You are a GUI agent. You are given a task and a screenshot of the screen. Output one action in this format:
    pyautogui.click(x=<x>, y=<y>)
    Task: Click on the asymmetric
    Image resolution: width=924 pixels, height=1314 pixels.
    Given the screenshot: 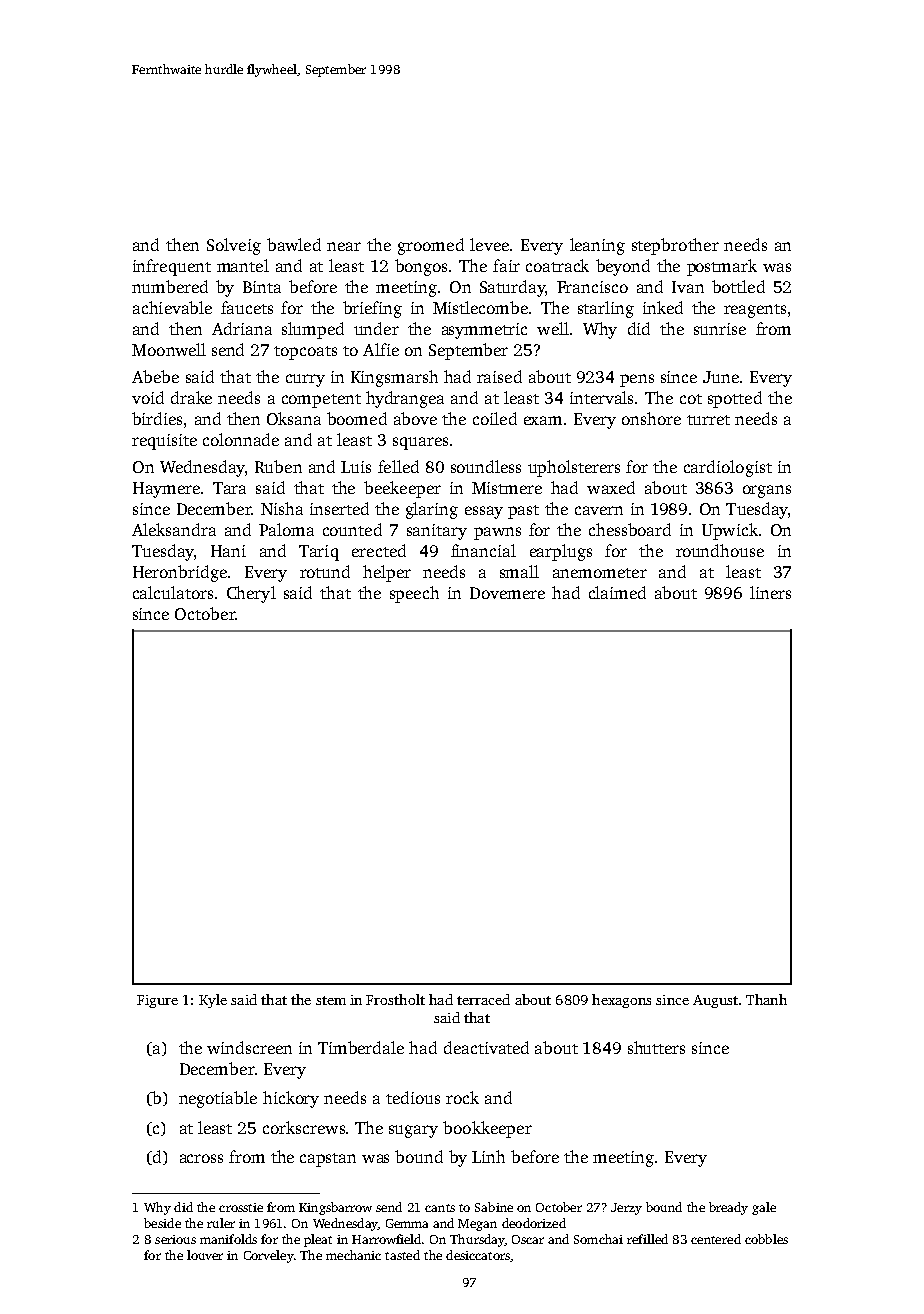 What is the action you would take?
    pyautogui.click(x=484, y=331)
